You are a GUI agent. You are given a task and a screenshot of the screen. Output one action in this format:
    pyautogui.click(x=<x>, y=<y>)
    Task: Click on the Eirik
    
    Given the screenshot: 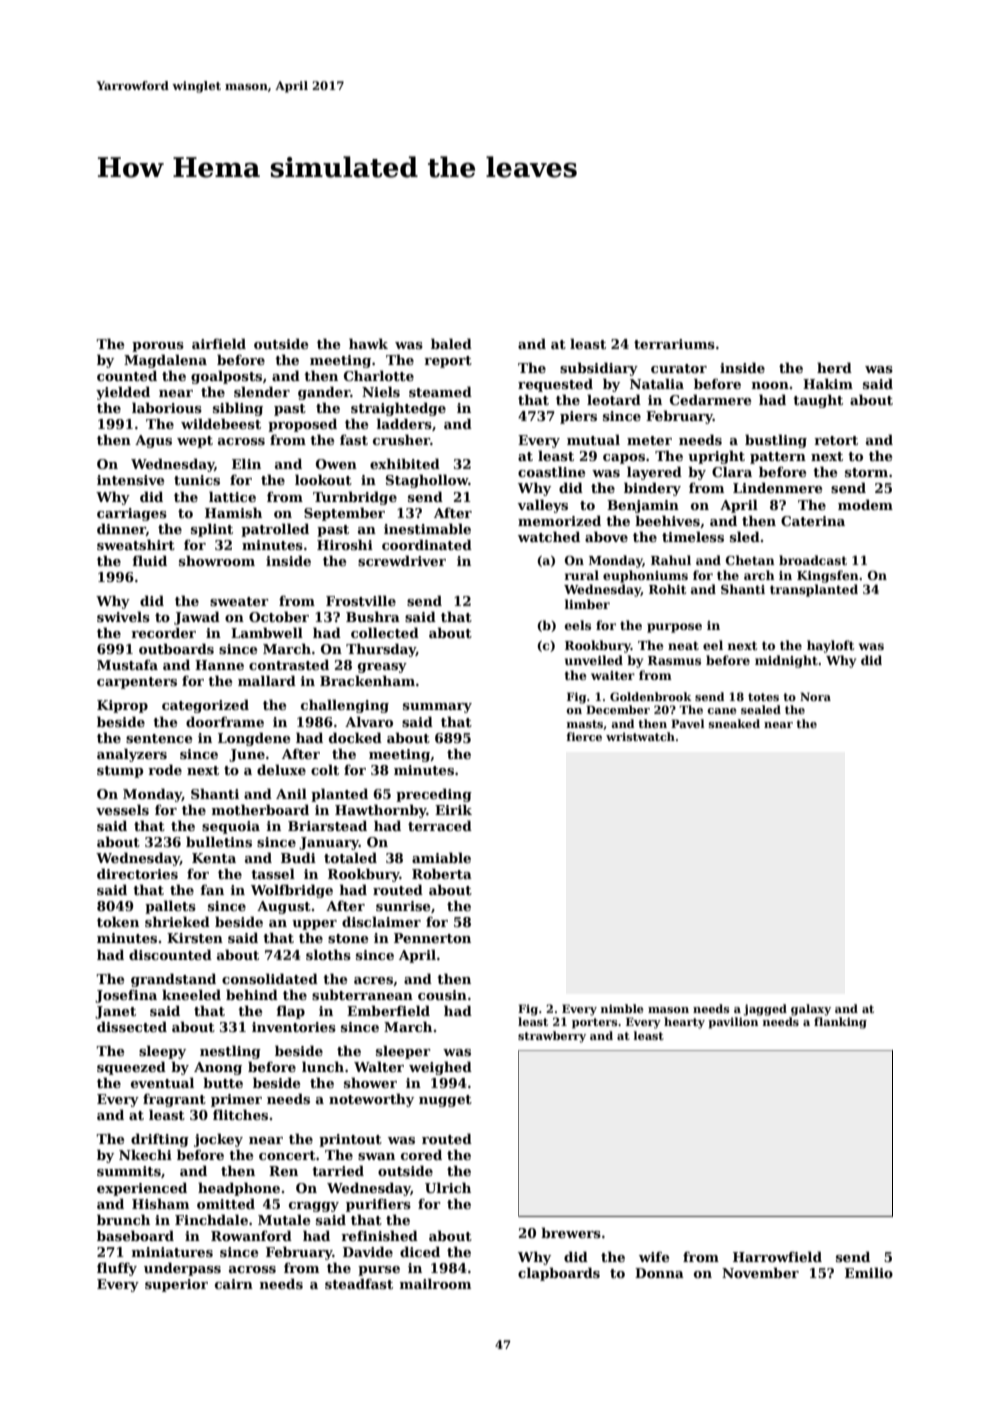 What is the action you would take?
    pyautogui.click(x=453, y=809)
